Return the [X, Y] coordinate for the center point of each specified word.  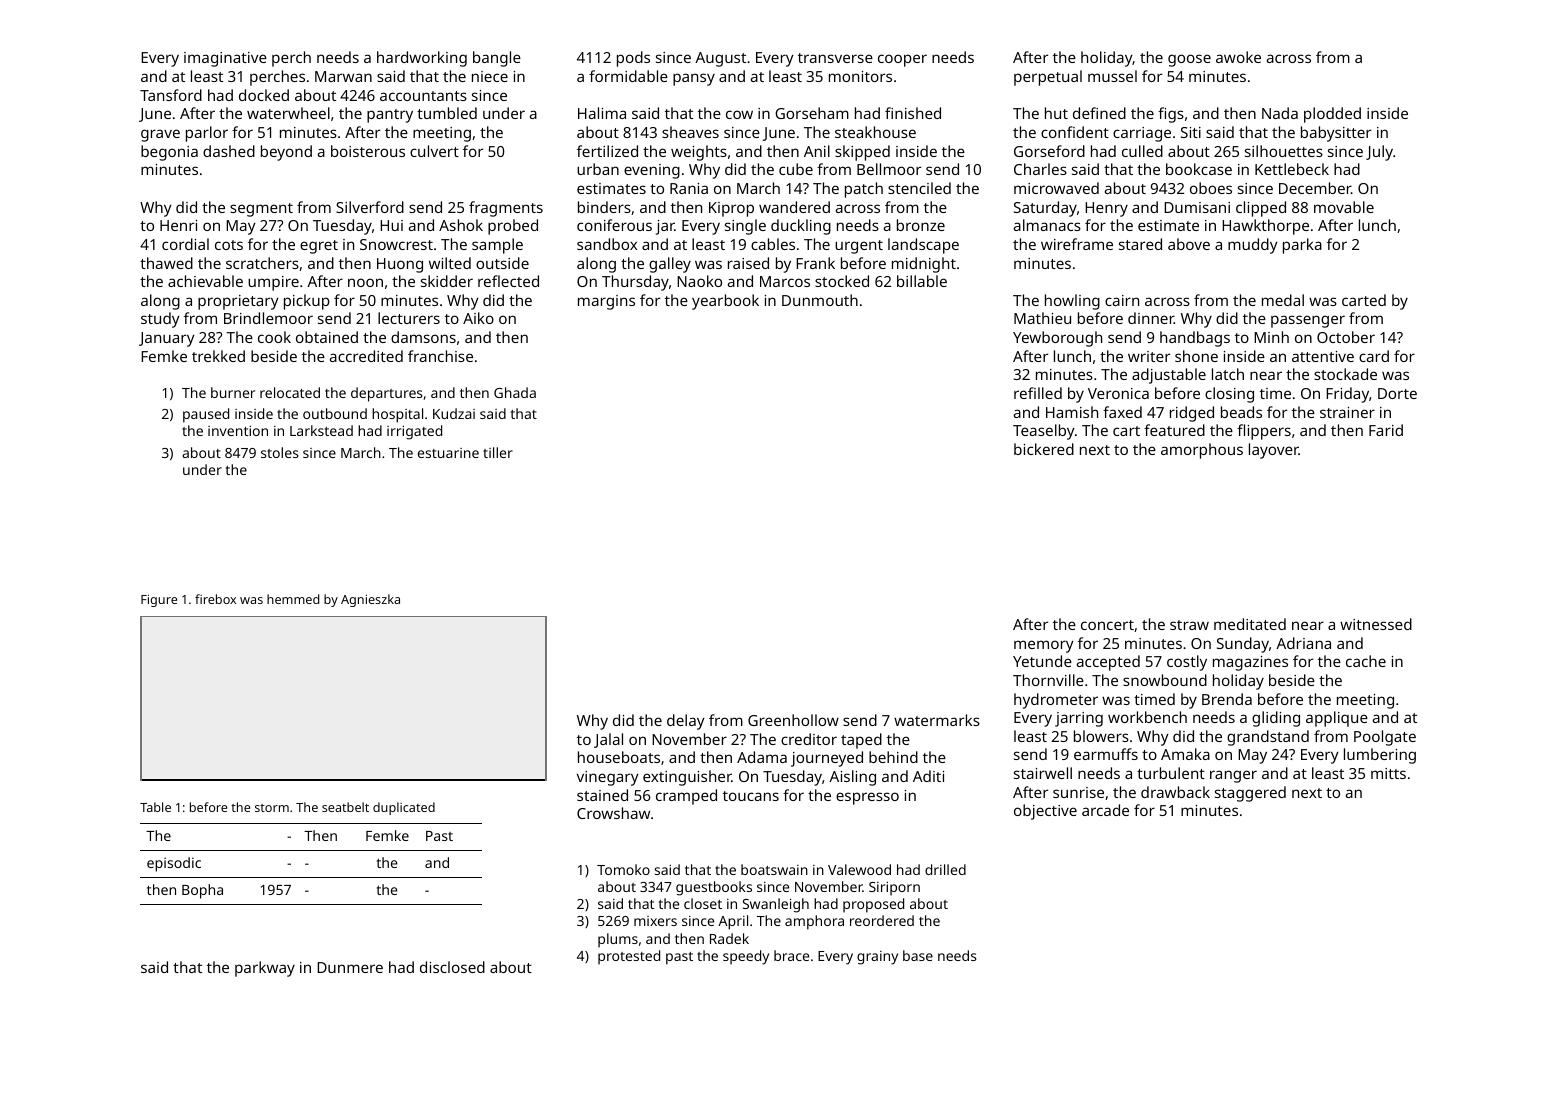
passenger [1308, 321]
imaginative [225, 59]
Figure [159, 601]
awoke [1238, 57]
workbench [1147, 717]
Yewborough [1057, 339]
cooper [902, 60]
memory [1044, 646]
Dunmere [350, 967]
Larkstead [321, 430]
